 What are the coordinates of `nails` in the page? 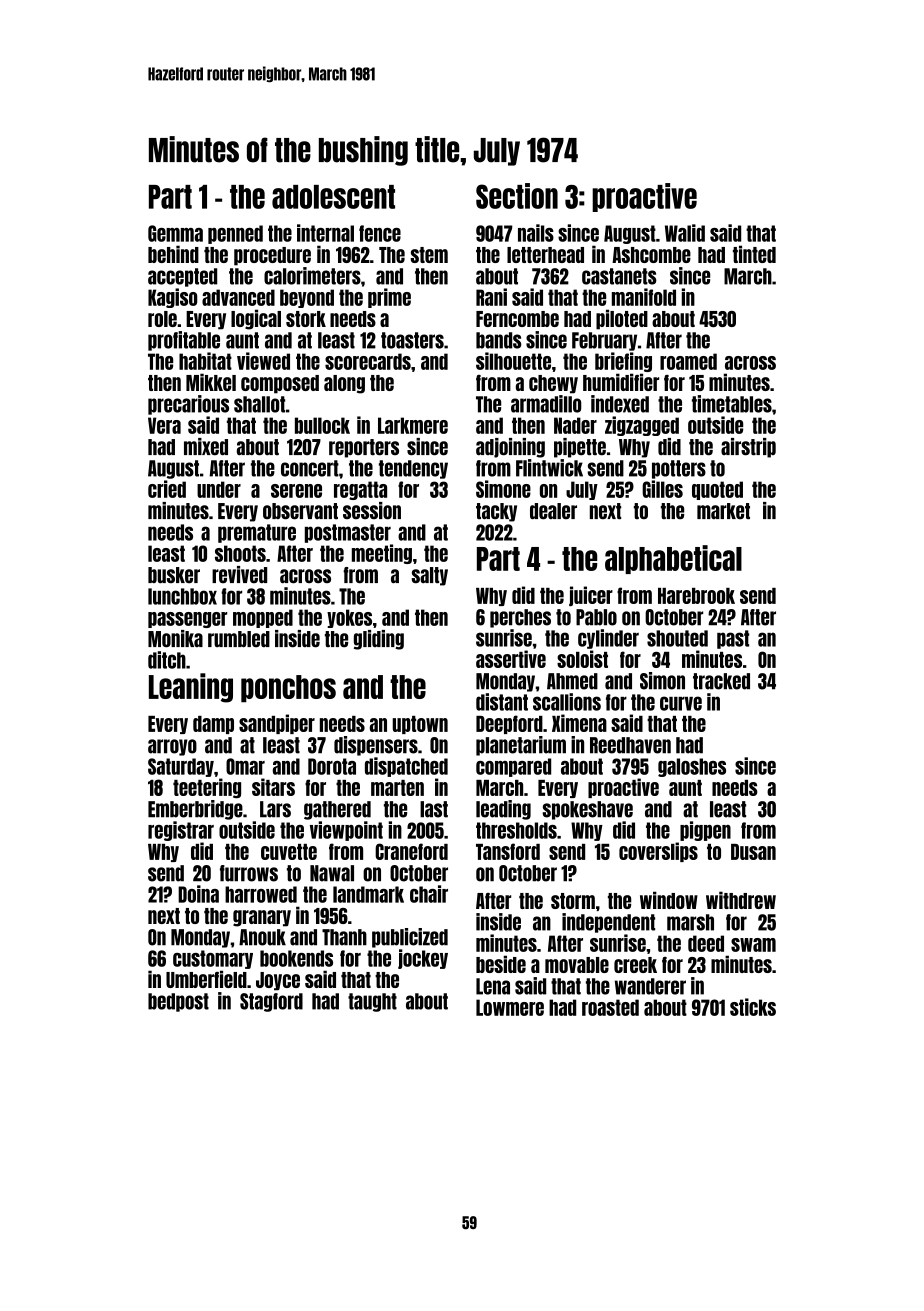 It's located at (536, 233).
